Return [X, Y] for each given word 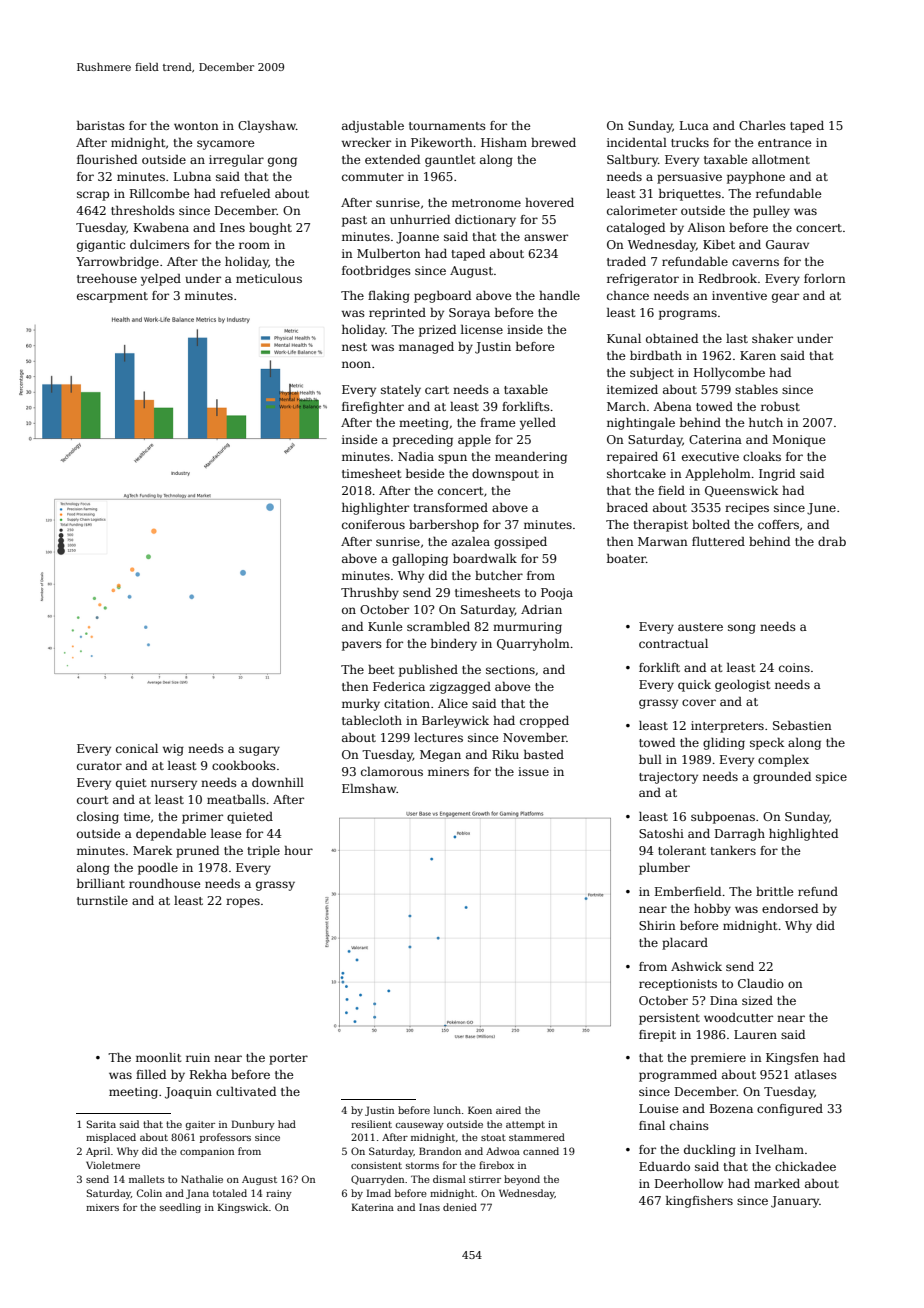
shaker [772, 338]
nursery [174, 785]
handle [559, 295]
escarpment [112, 297]
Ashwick [696, 966]
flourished [107, 159]
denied [460, 1207]
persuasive [689, 178]
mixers [102, 1207]
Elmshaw [369, 788]
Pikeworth [442, 142]
